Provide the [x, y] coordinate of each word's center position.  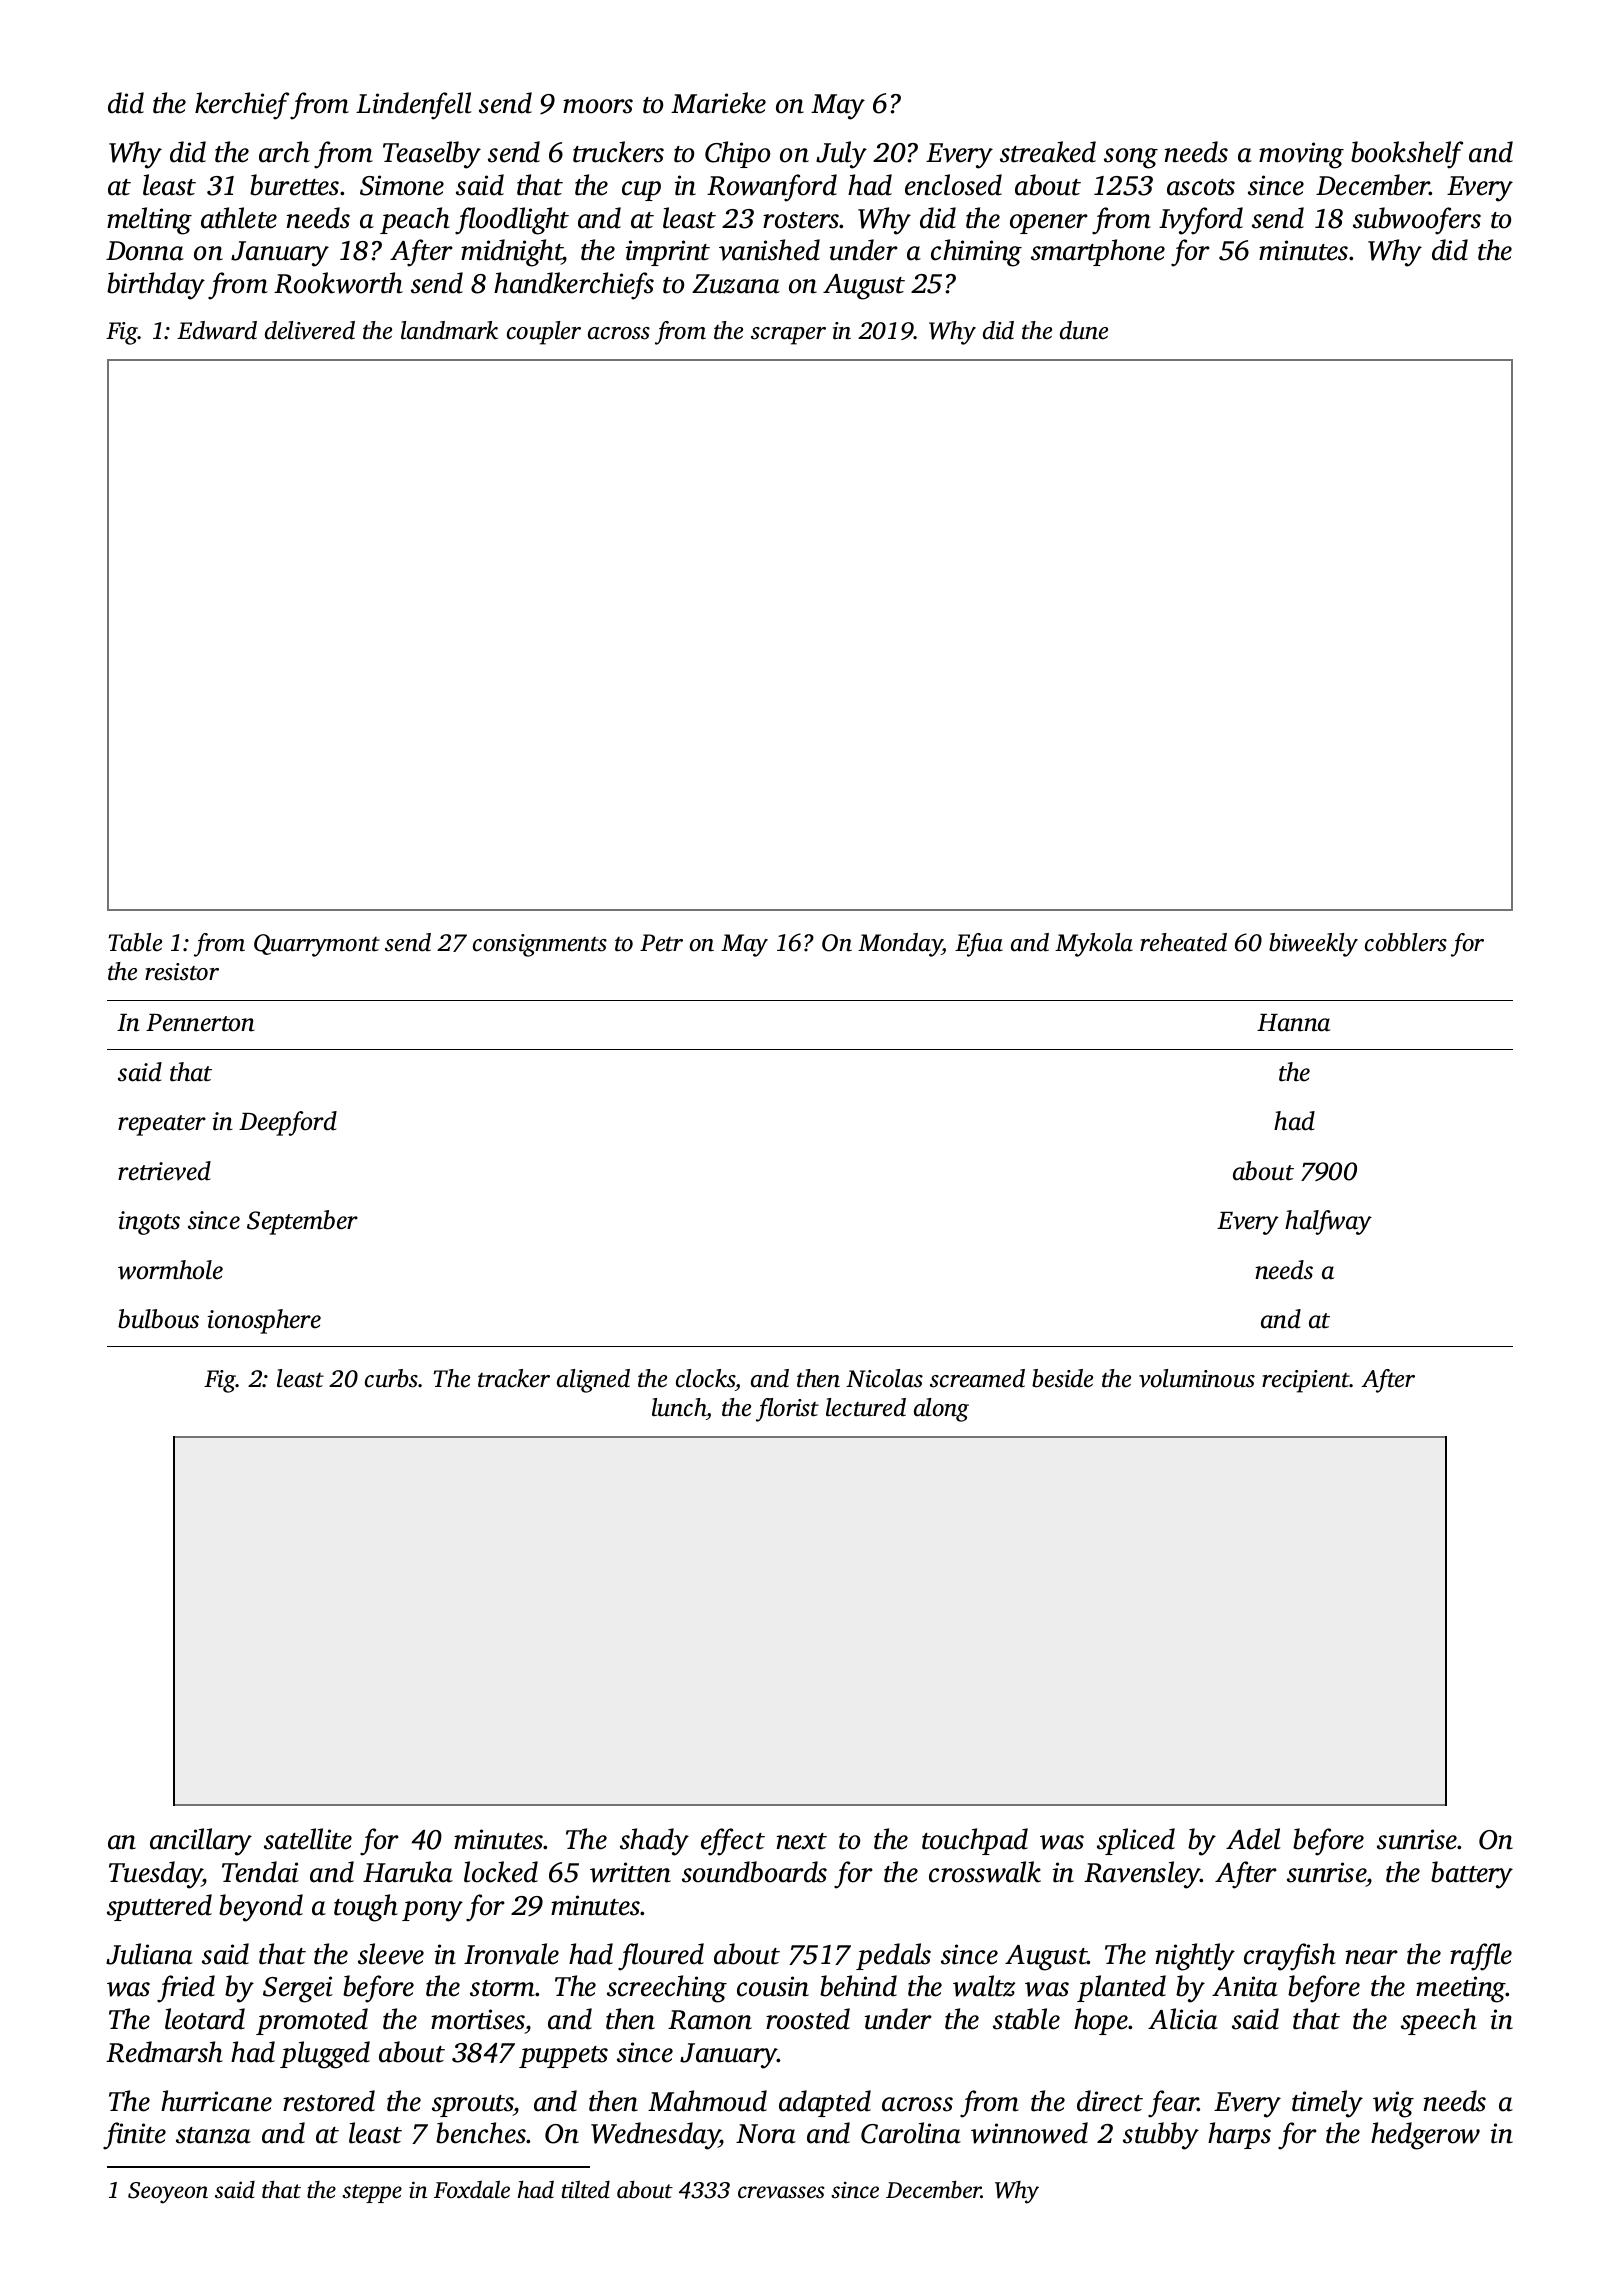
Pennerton [200, 1023]
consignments [540, 945]
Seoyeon [168, 2193]
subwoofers [1417, 221]
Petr [661, 943]
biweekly [1313, 945]
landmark [449, 330]
